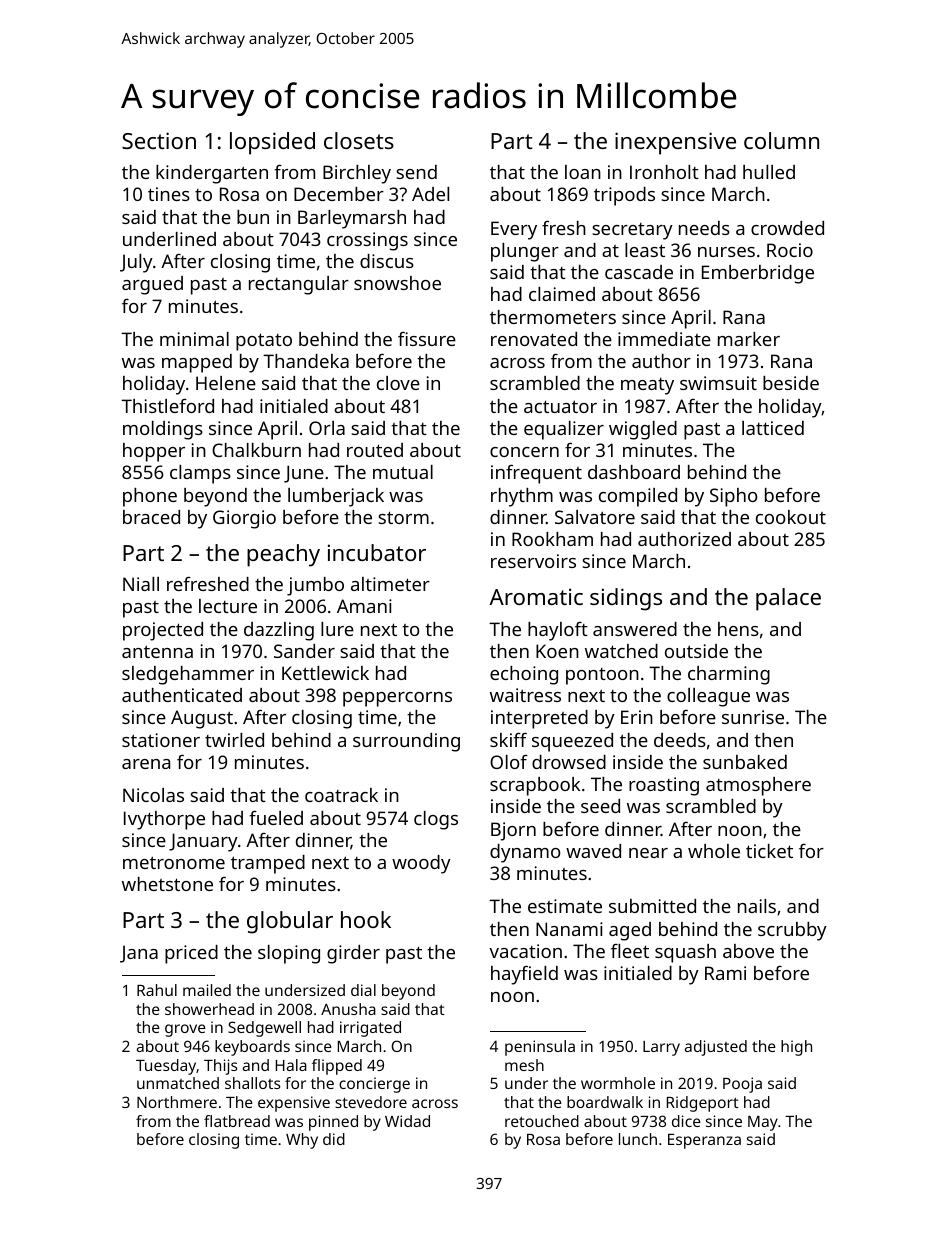 Image resolution: width=952 pixels, height=1233 pixels. What do you see at coordinates (427, 339) in the page?
I see `fissure` at bounding box center [427, 339].
